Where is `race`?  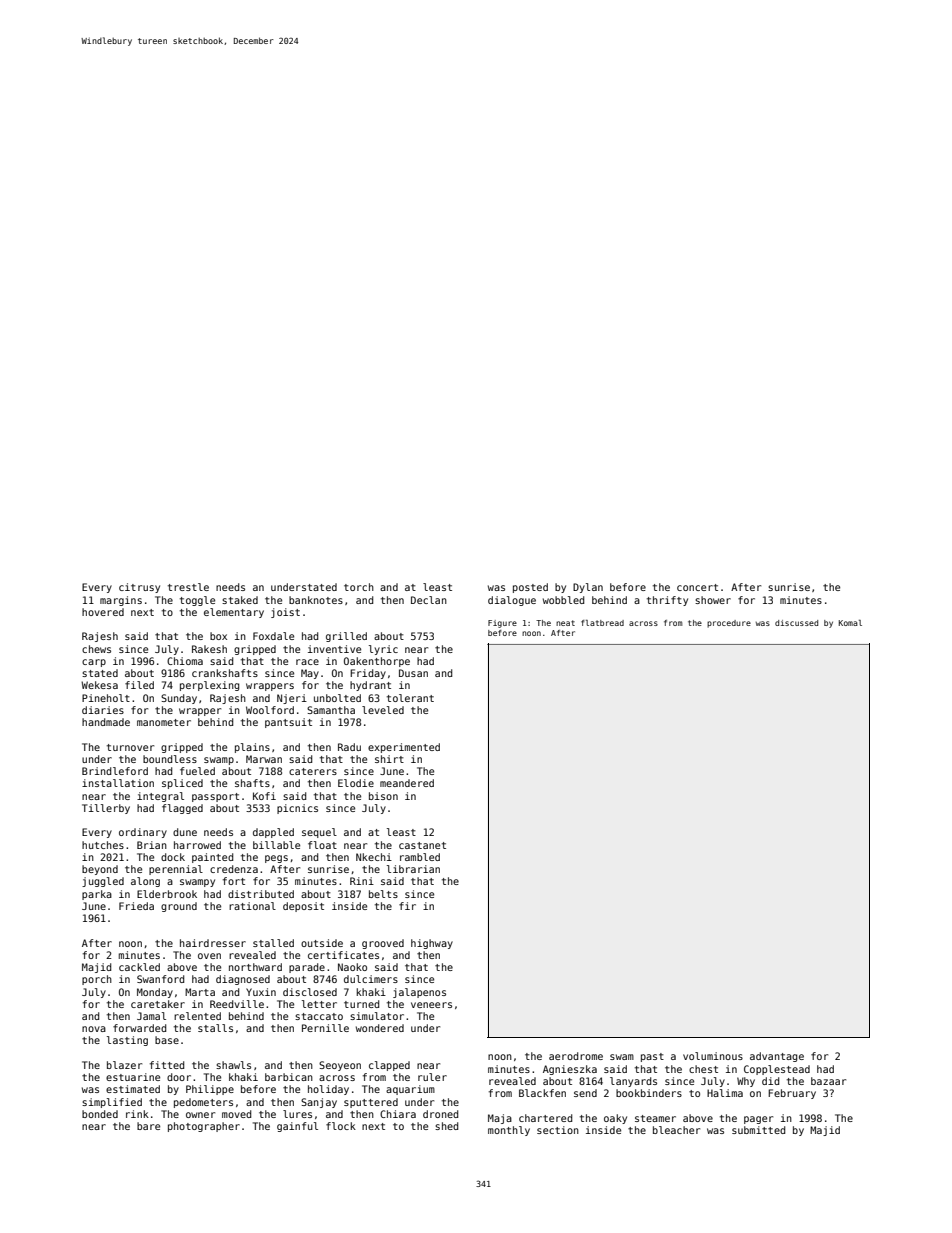 race is located at coordinates (307, 662).
